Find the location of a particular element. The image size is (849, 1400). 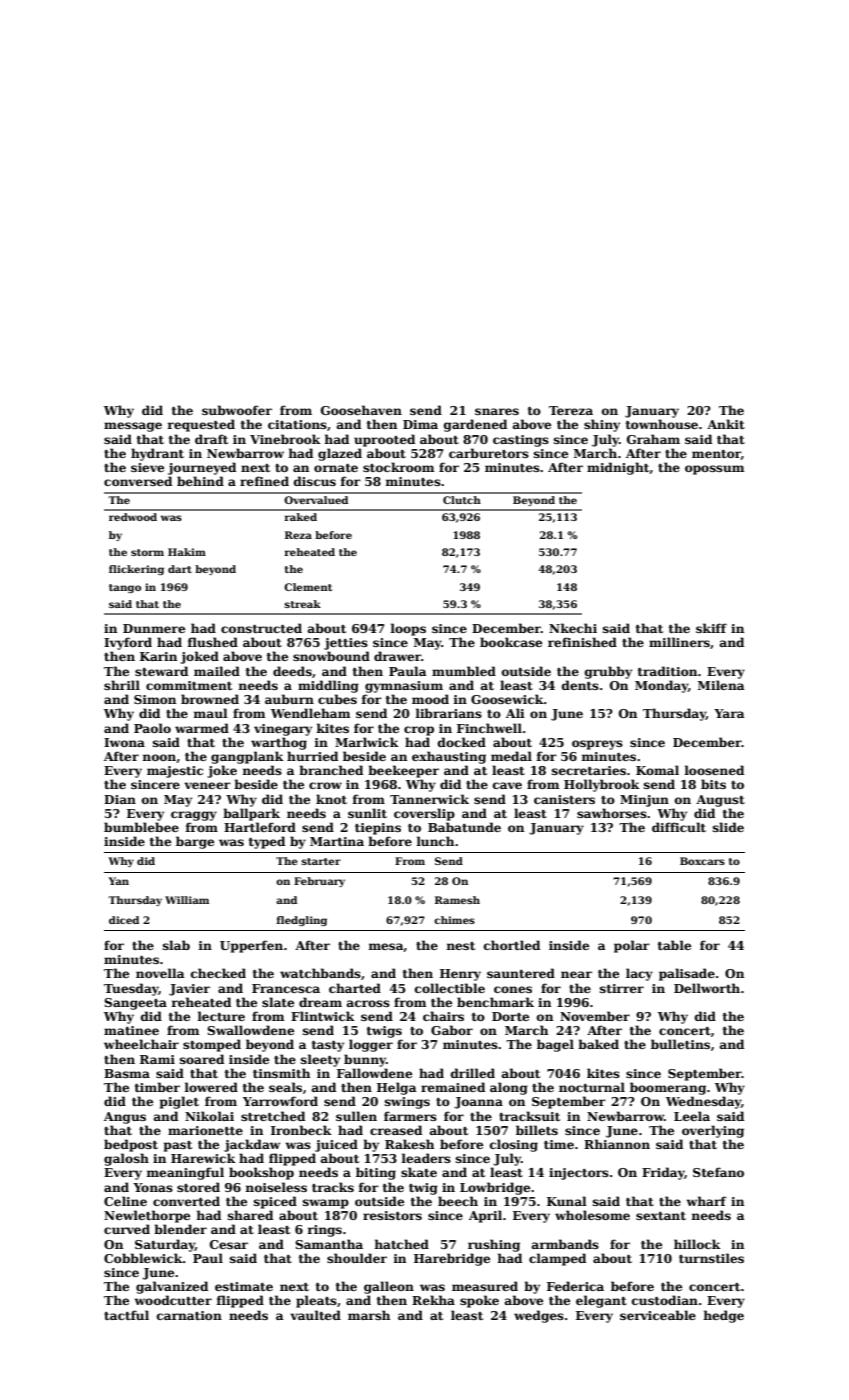

opossum is located at coordinates (714, 470).
